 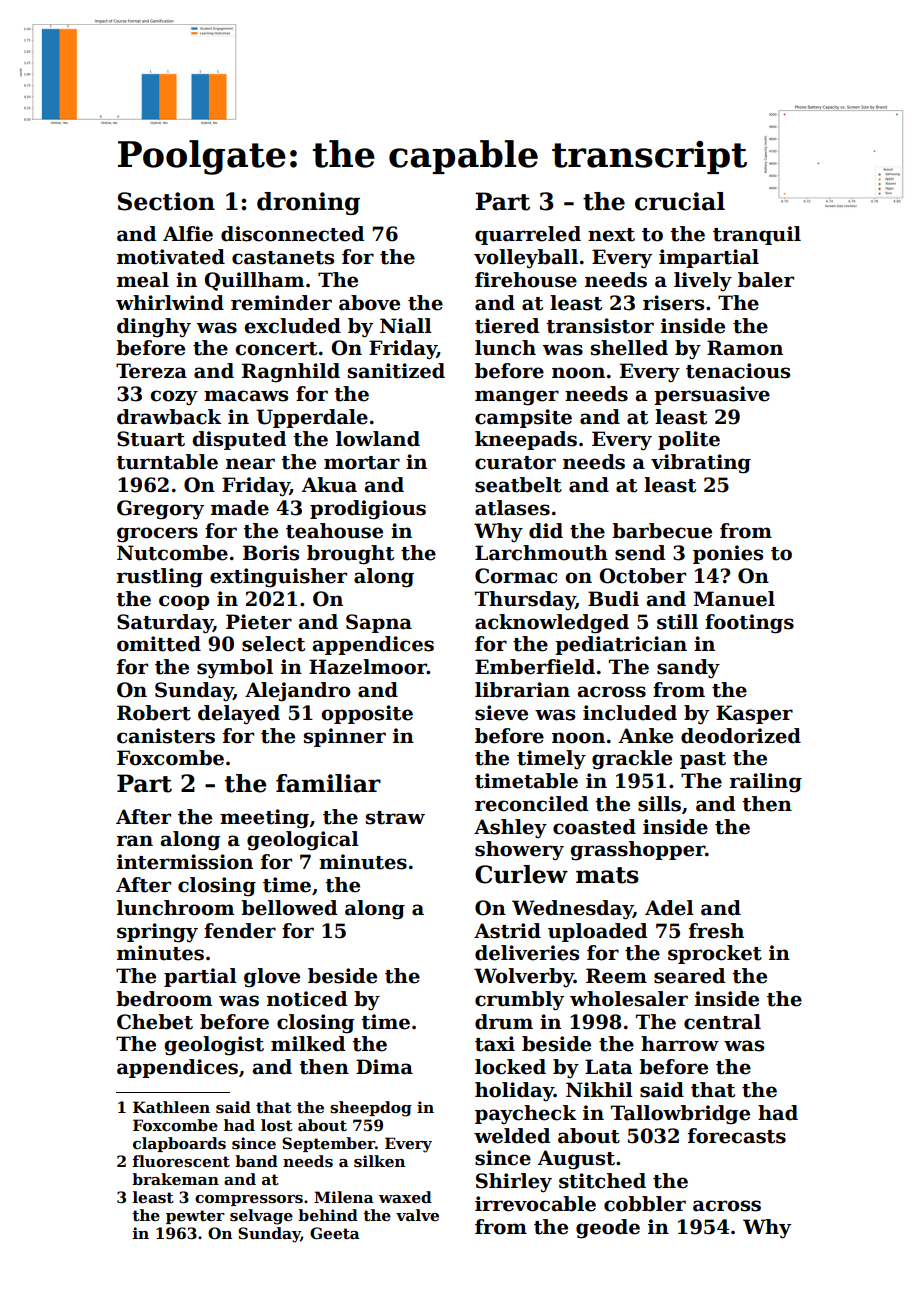 I want to click on selvage, so click(x=261, y=1217).
